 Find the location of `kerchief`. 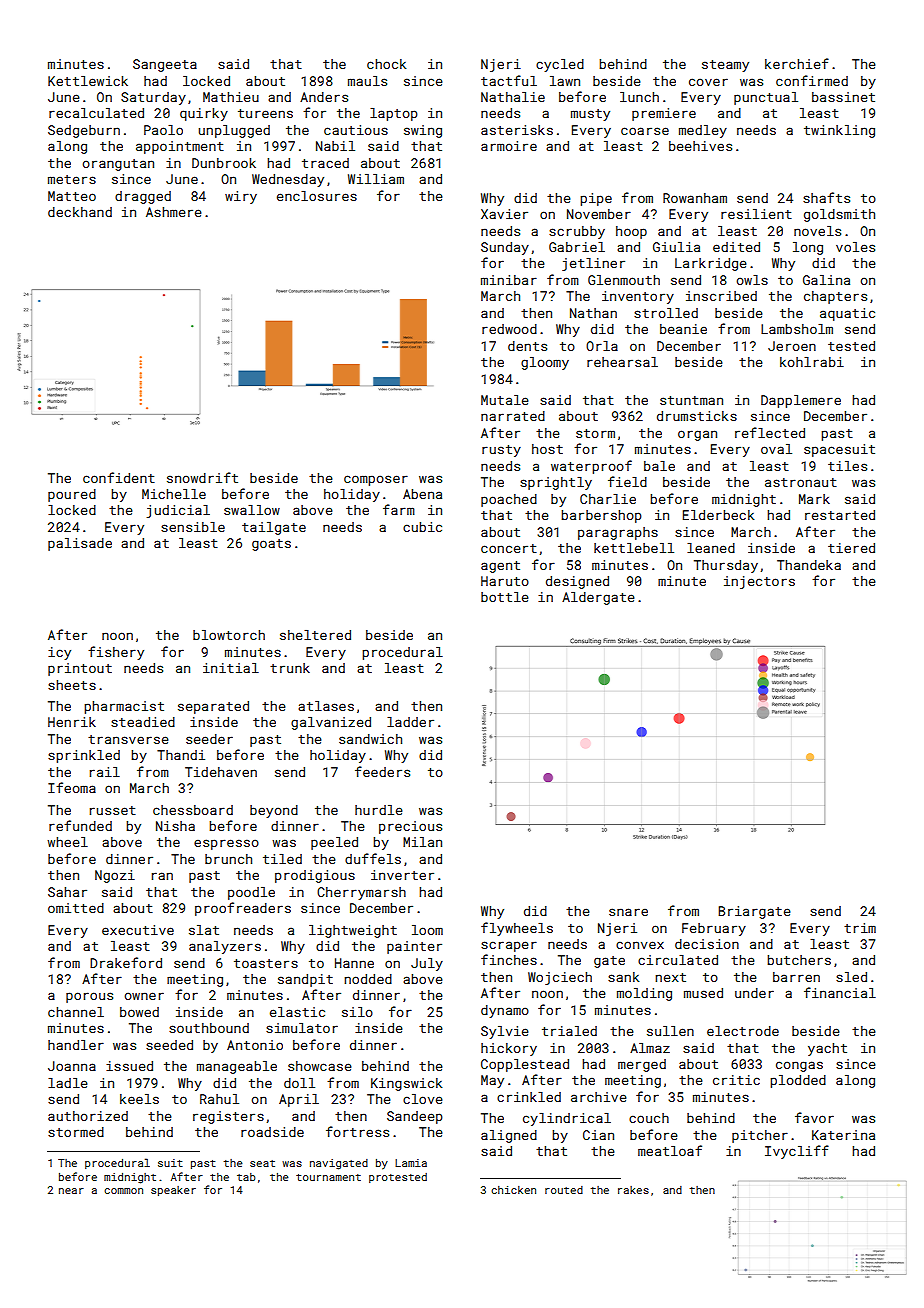

kerchief is located at coordinates (797, 63).
